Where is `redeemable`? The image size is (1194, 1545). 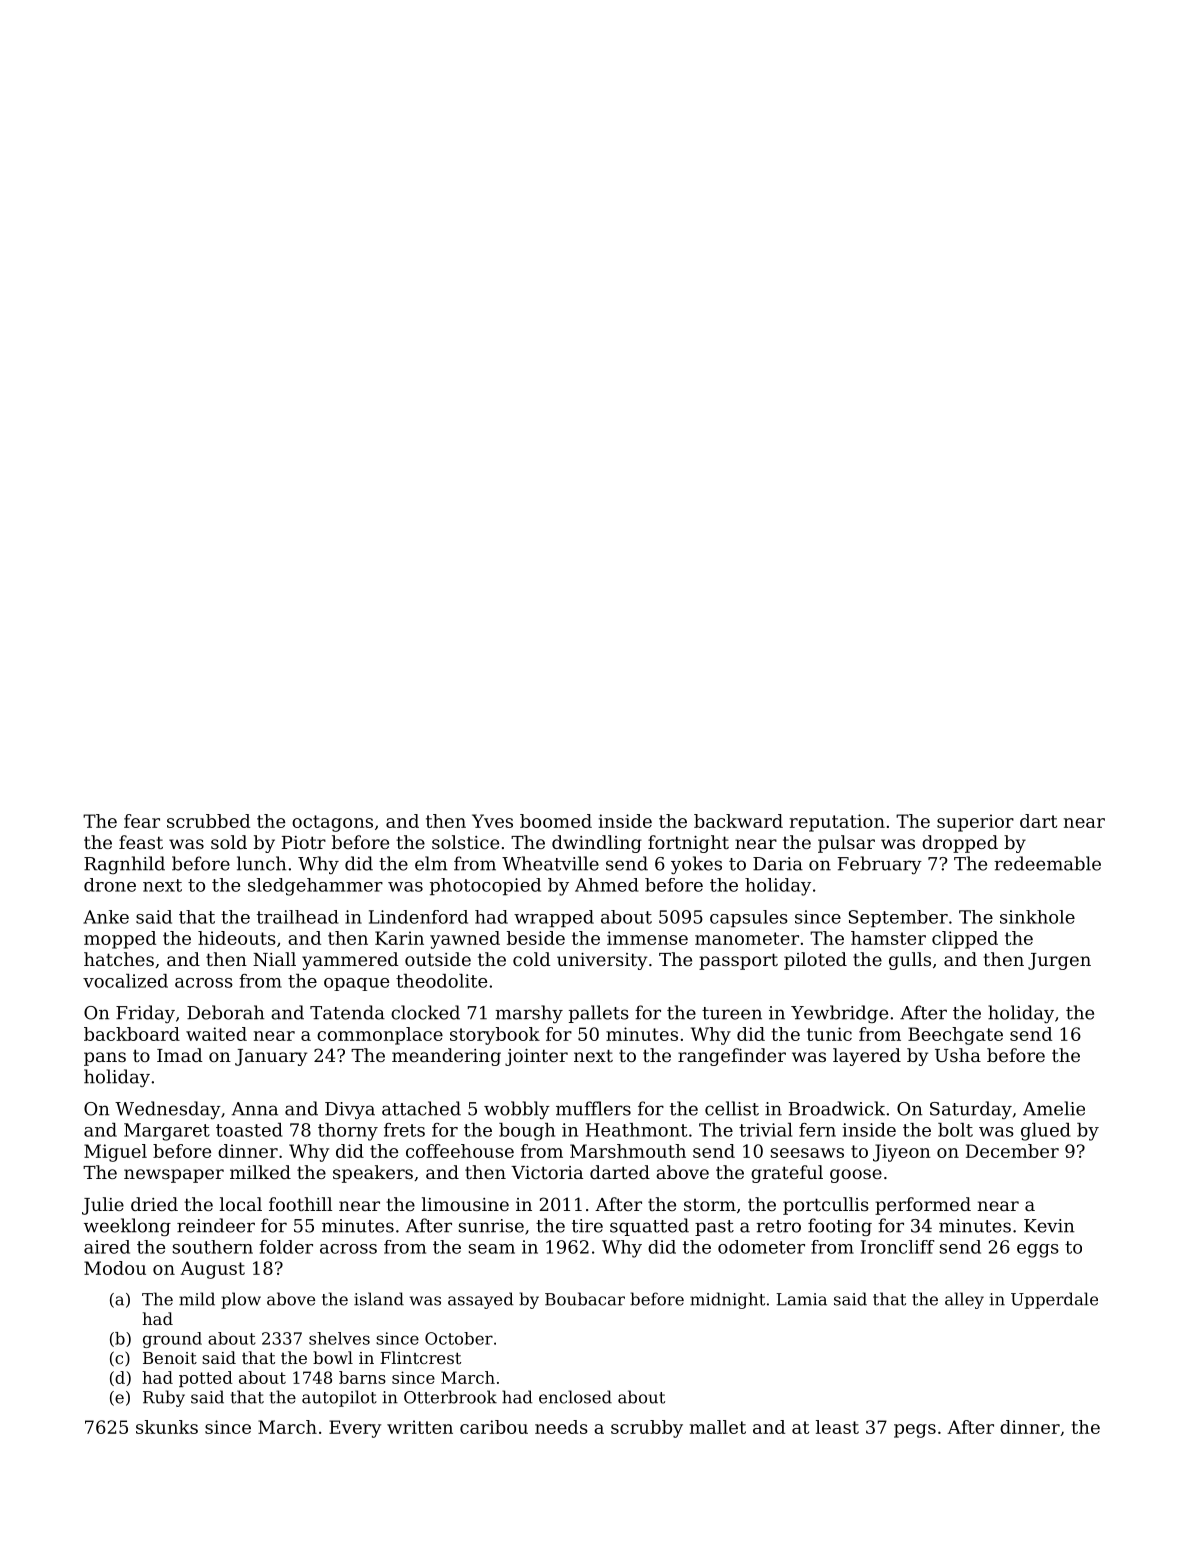
redeemable is located at coordinates (1047, 863).
